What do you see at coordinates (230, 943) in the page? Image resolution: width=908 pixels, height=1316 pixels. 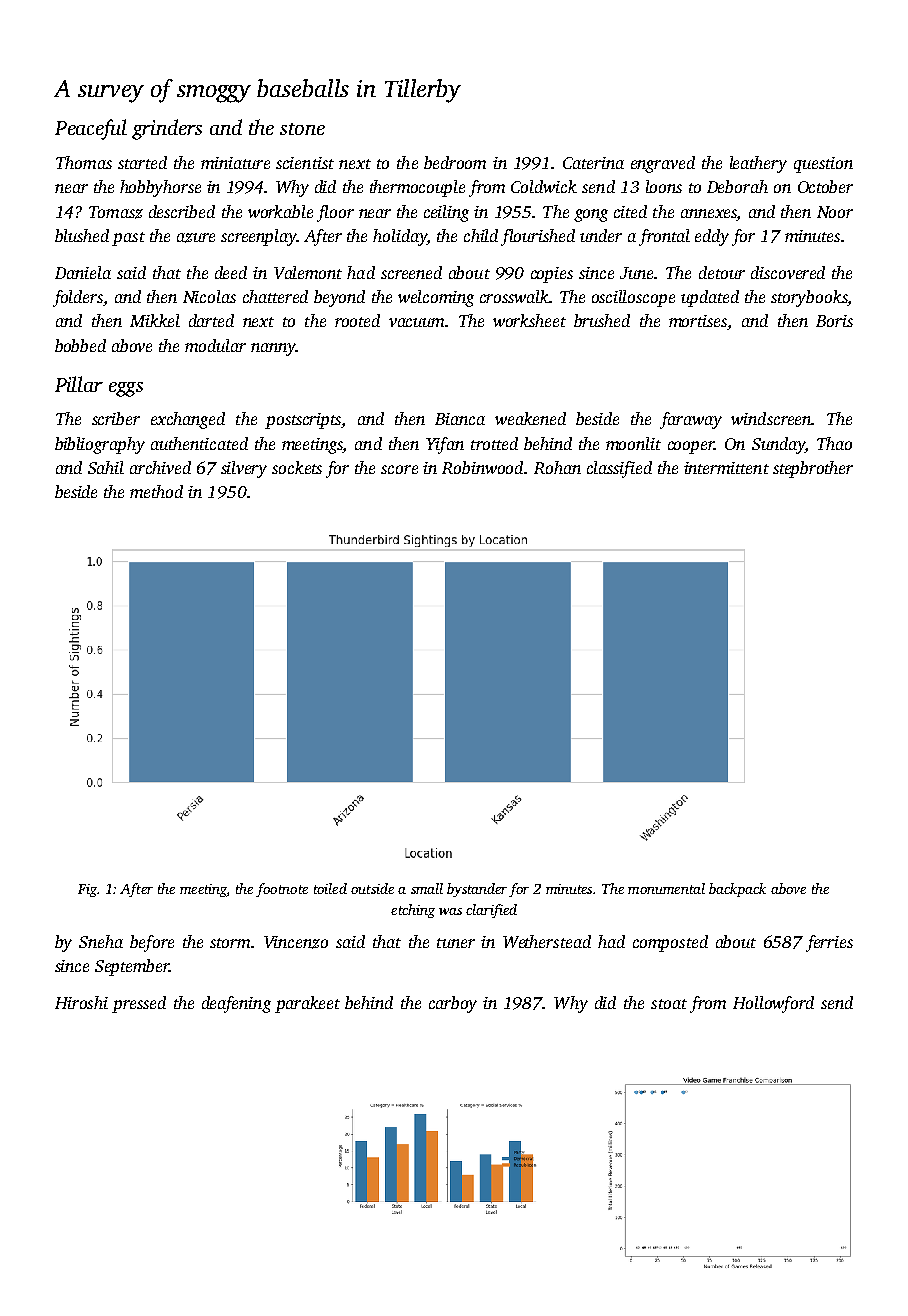 I see `storm` at bounding box center [230, 943].
